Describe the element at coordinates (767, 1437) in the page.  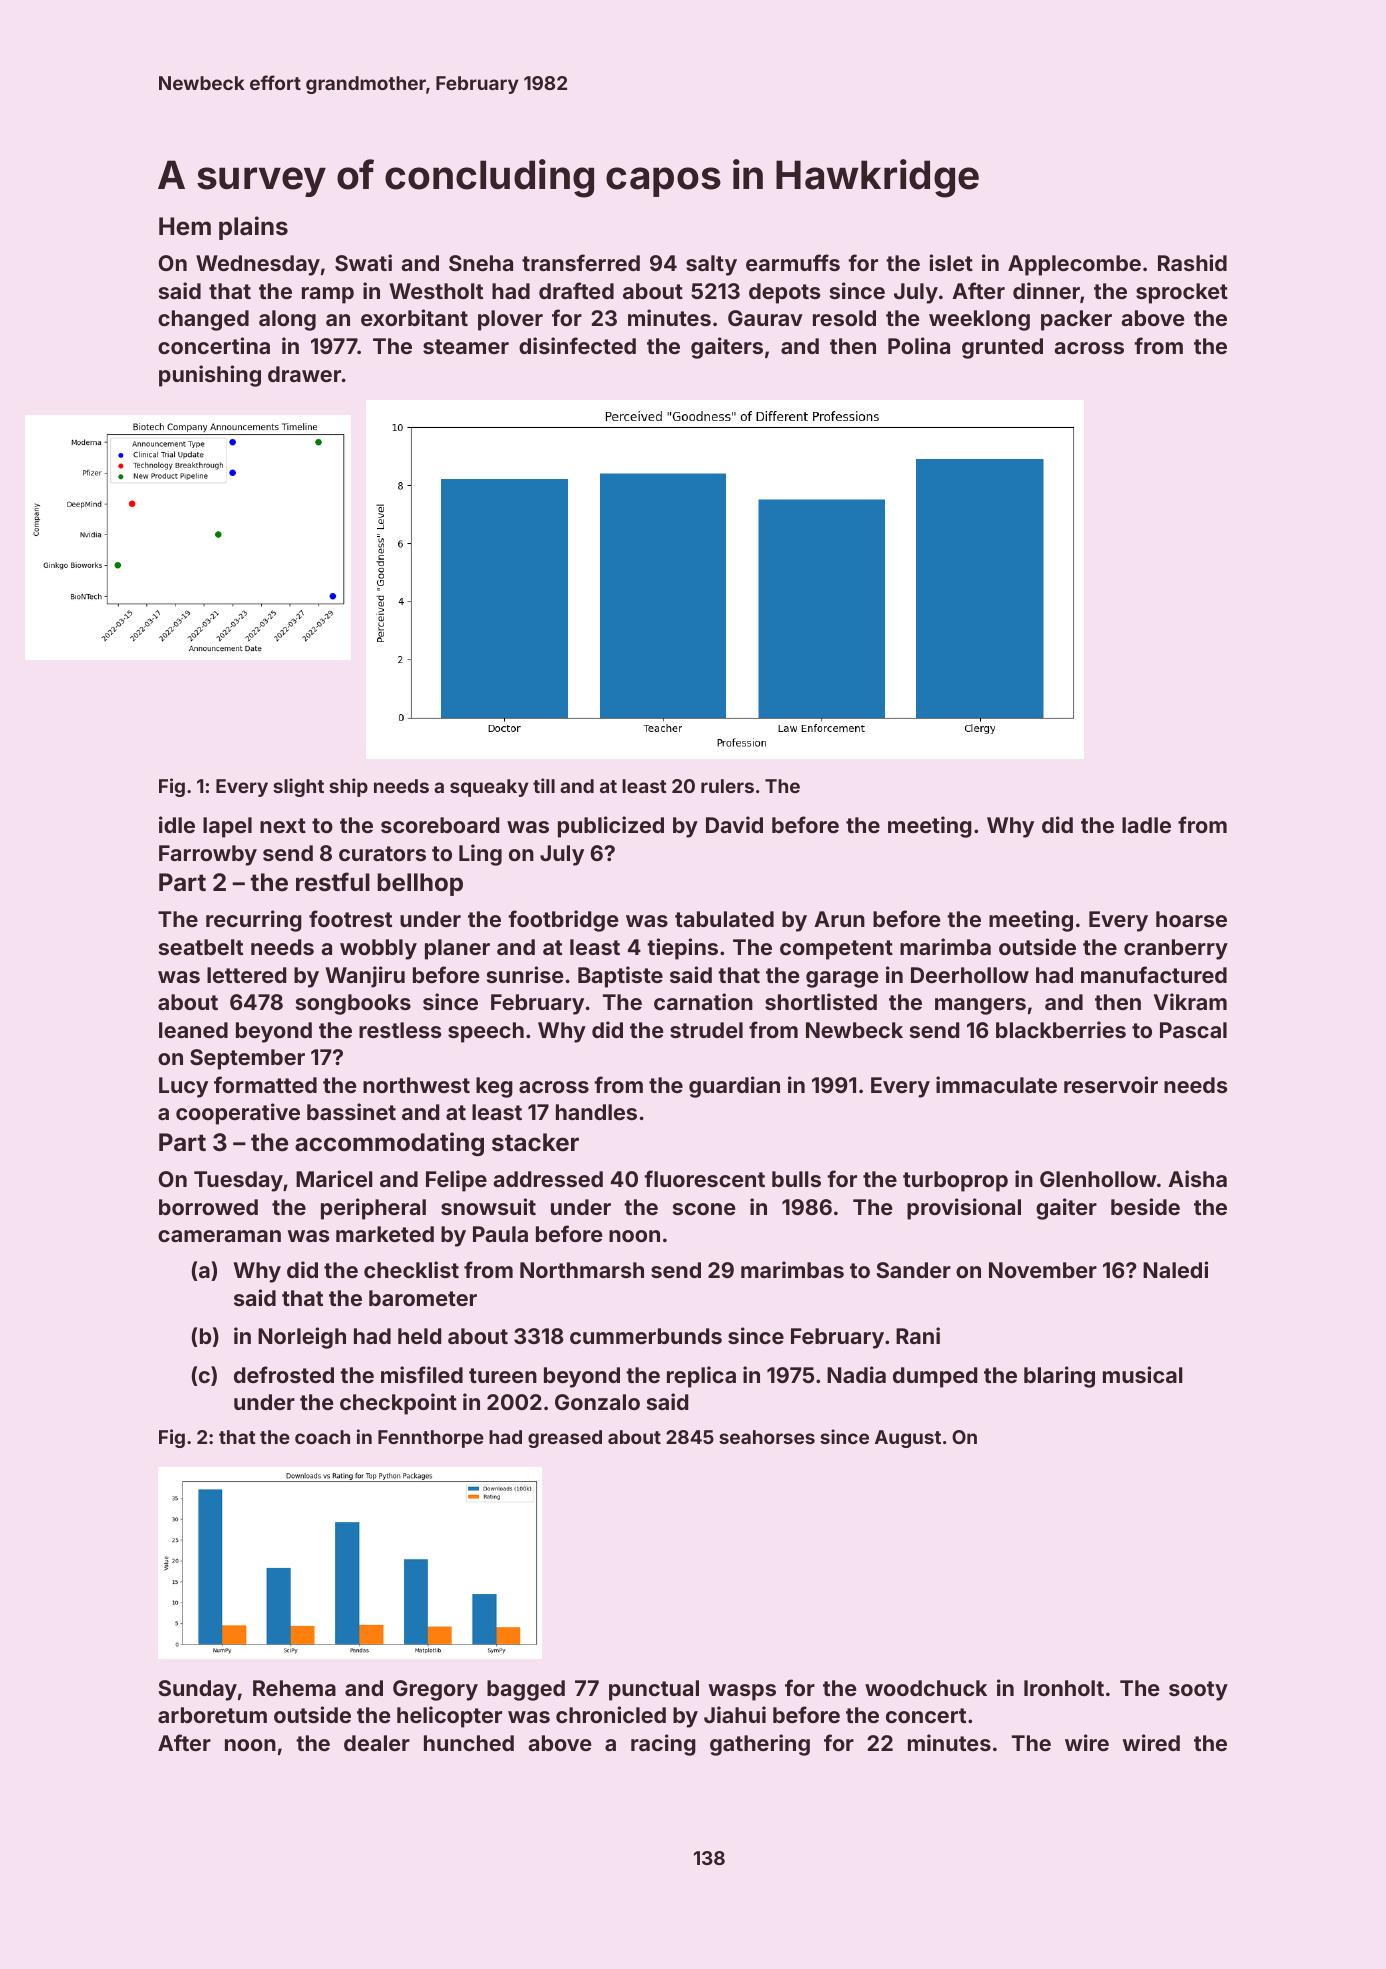
I see `seahorses` at that location.
